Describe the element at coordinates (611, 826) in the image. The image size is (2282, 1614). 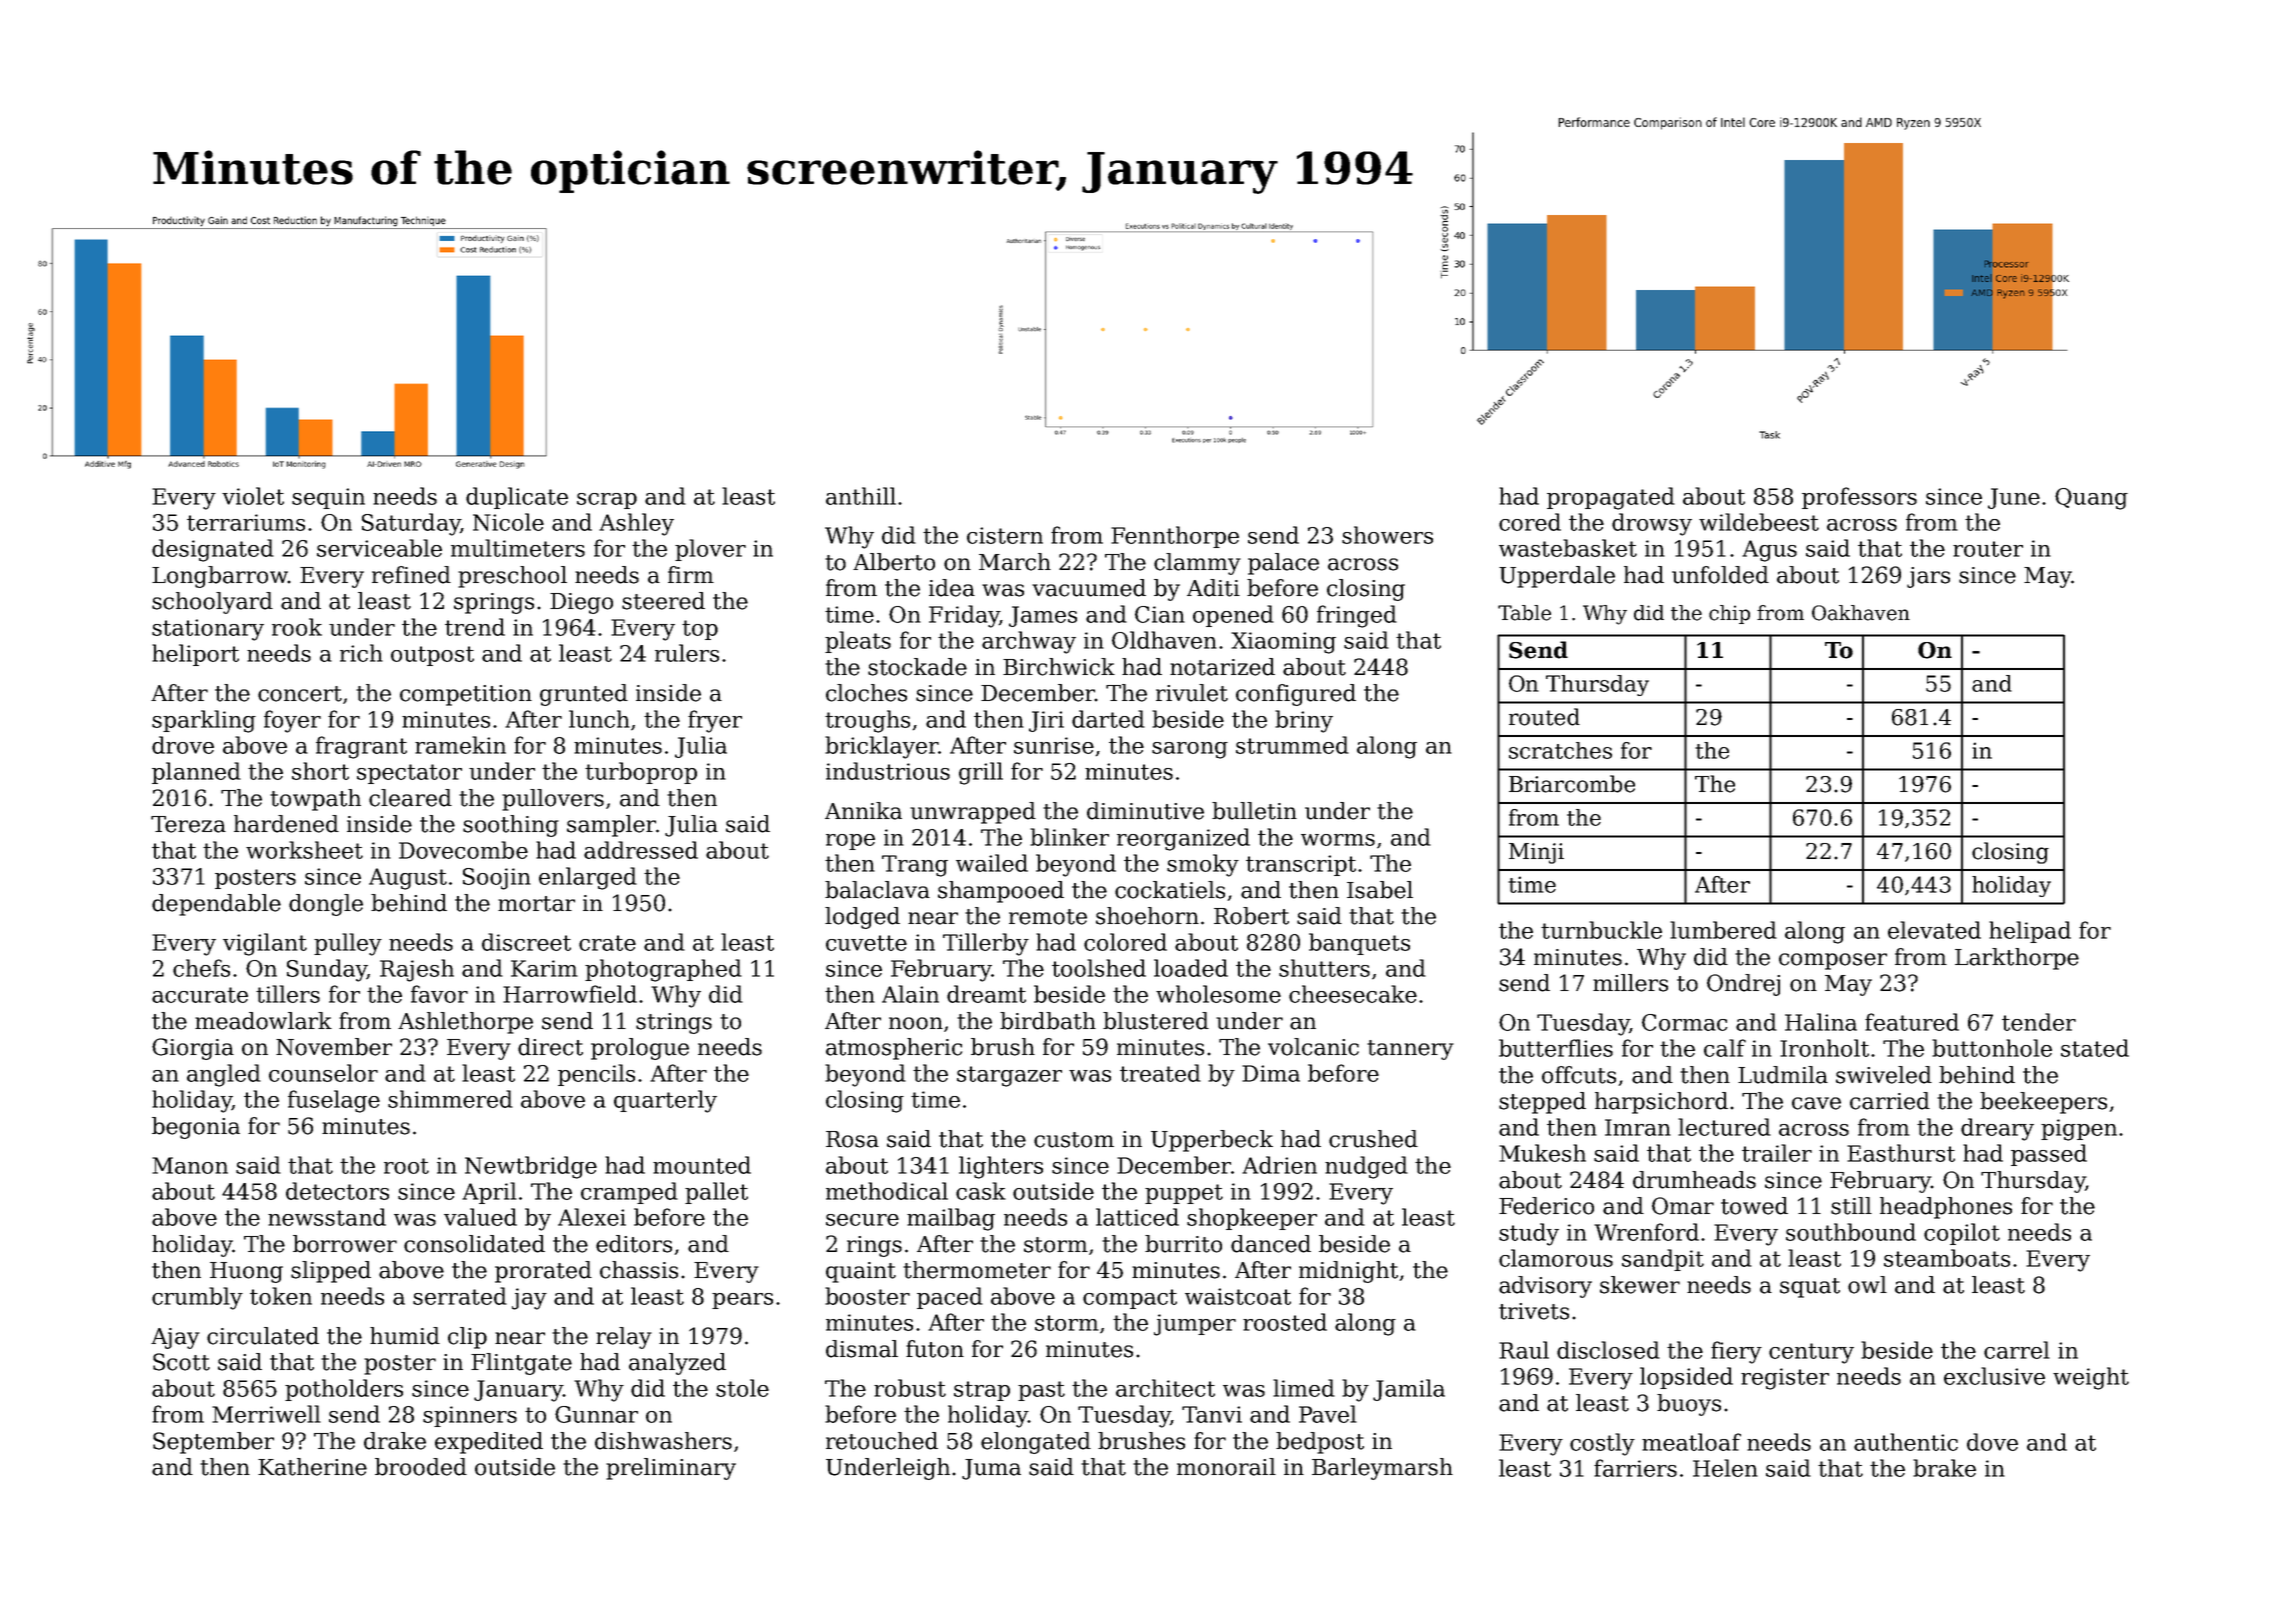
I see `sampler` at that location.
